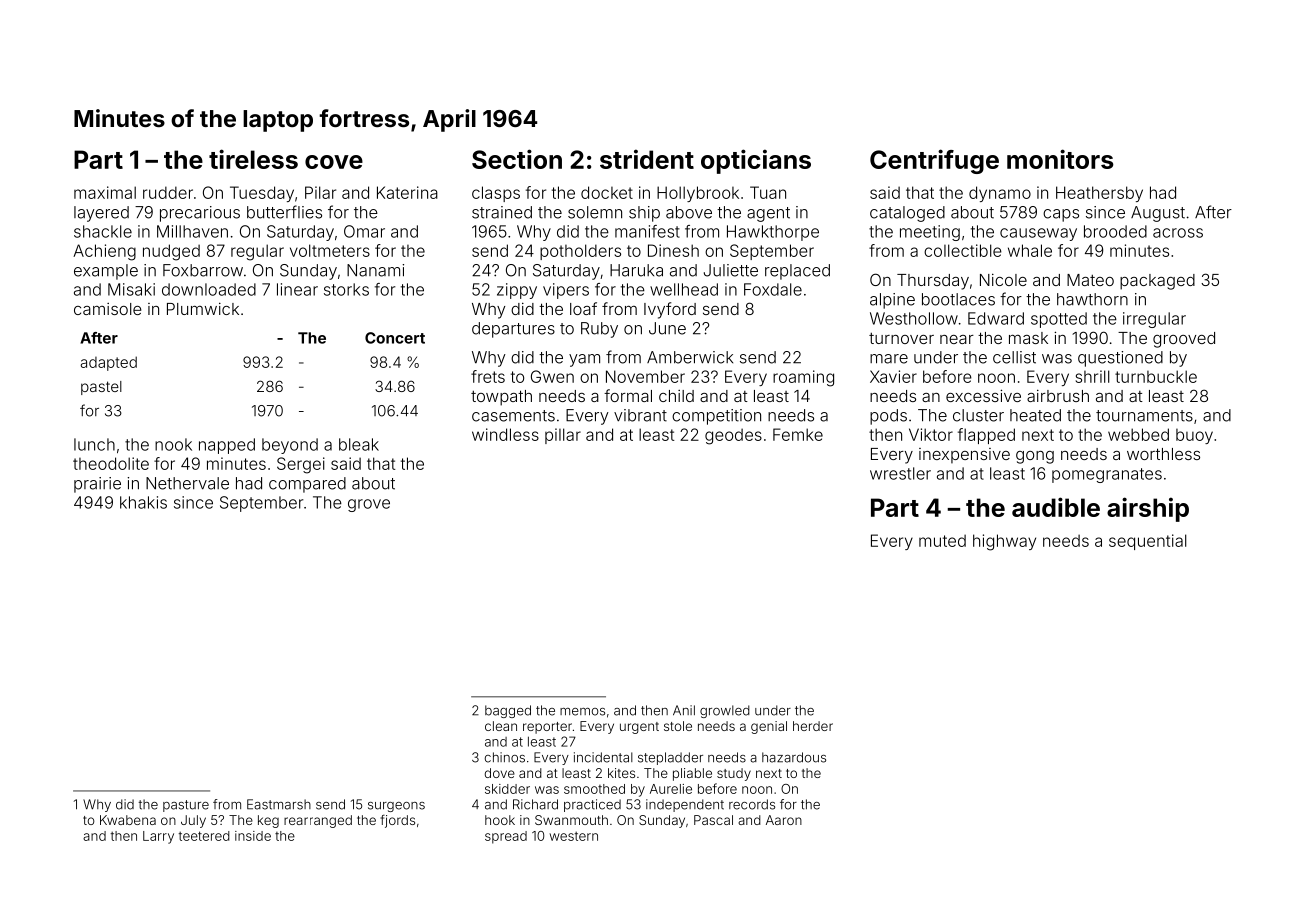 This page has width=1308, height=924. What do you see at coordinates (301, 465) in the page?
I see `Sergei` at bounding box center [301, 465].
